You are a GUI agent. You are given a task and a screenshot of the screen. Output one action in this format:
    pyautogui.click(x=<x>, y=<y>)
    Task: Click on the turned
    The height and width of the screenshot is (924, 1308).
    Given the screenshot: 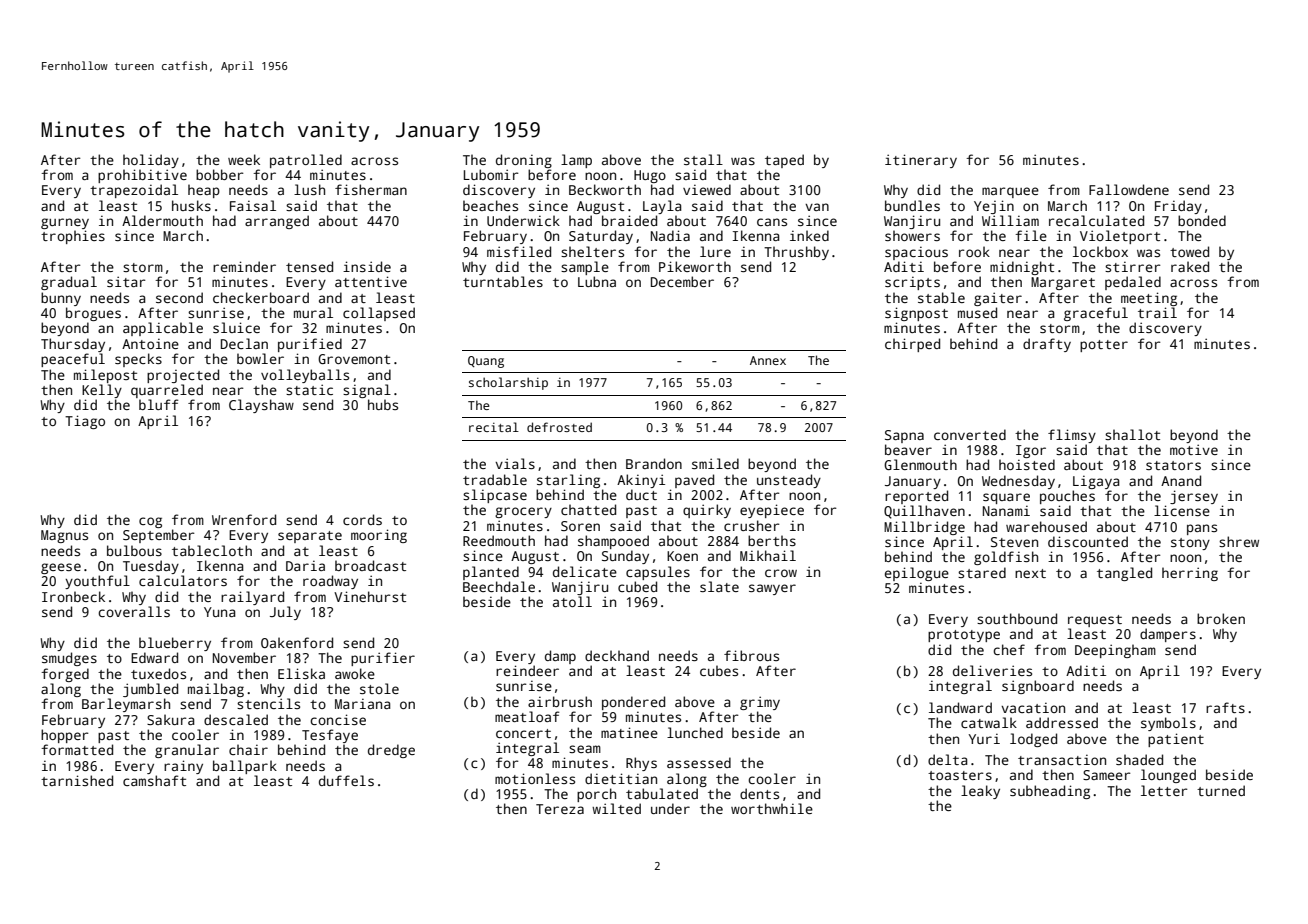 What is the action you would take?
    pyautogui.click(x=1221, y=790)
